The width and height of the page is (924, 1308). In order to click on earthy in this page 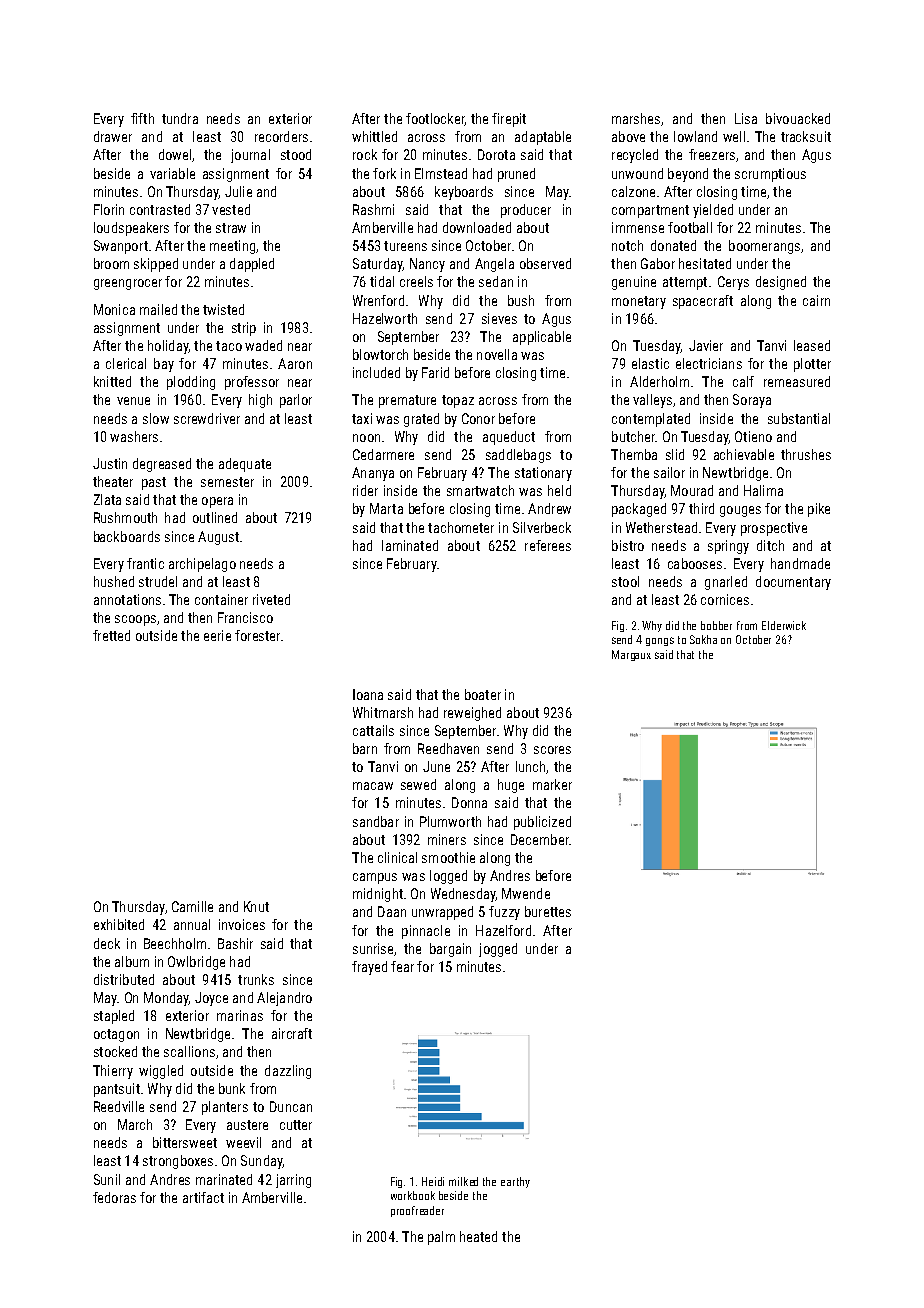, I will do `click(515, 1182)`.
